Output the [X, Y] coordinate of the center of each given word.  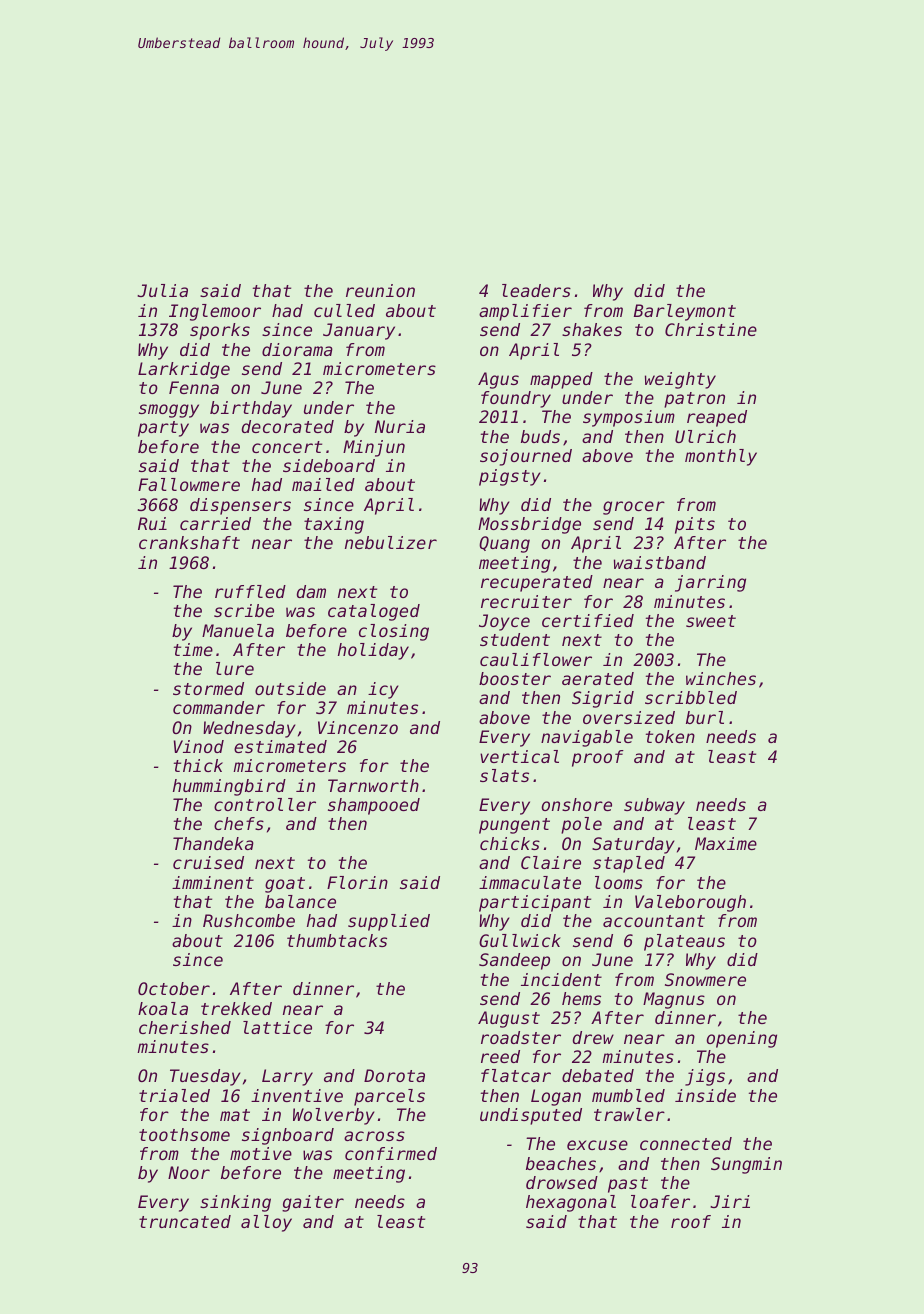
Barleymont [685, 312]
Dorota [394, 1075]
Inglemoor [215, 312]
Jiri [730, 1201]
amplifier [525, 312]
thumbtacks [337, 940]
